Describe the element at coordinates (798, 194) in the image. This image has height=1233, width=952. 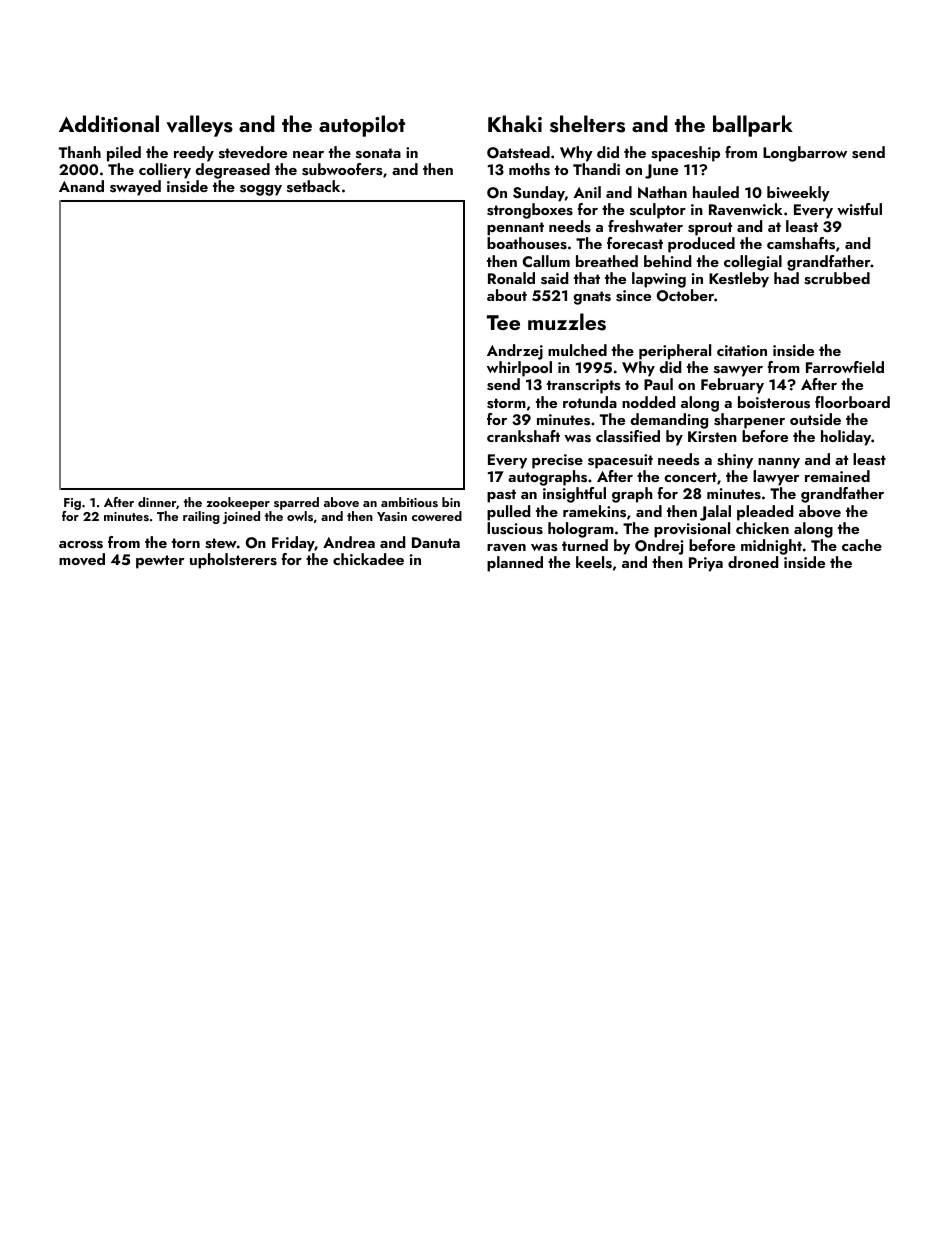
I see `biweekly` at that location.
